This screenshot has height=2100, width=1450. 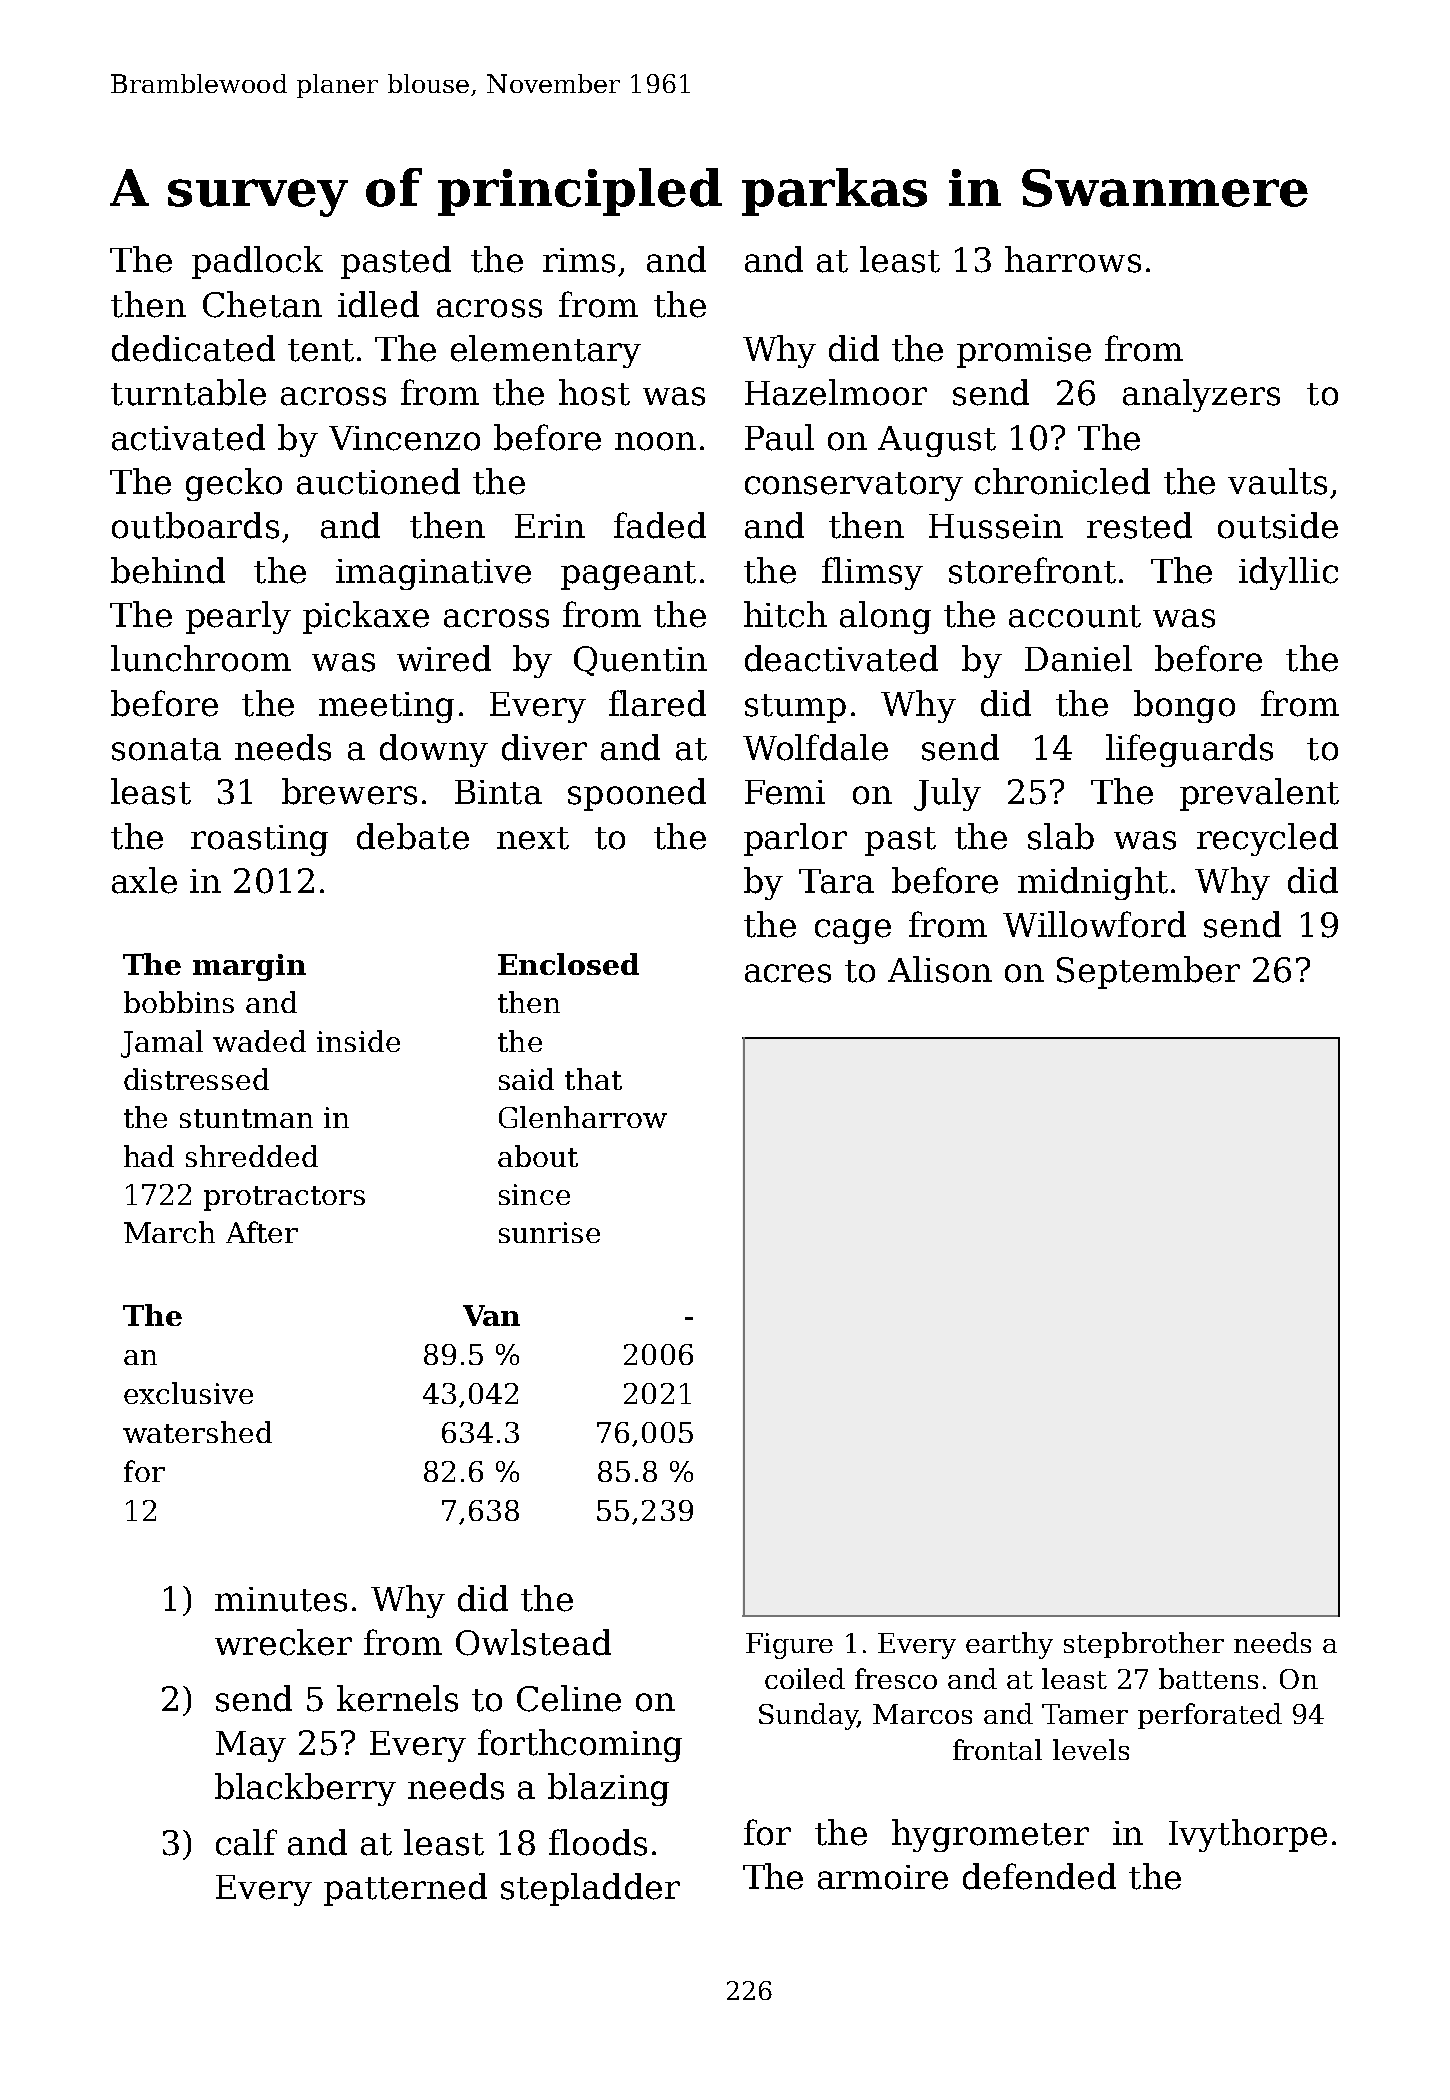 I want to click on September, so click(x=1148, y=972).
